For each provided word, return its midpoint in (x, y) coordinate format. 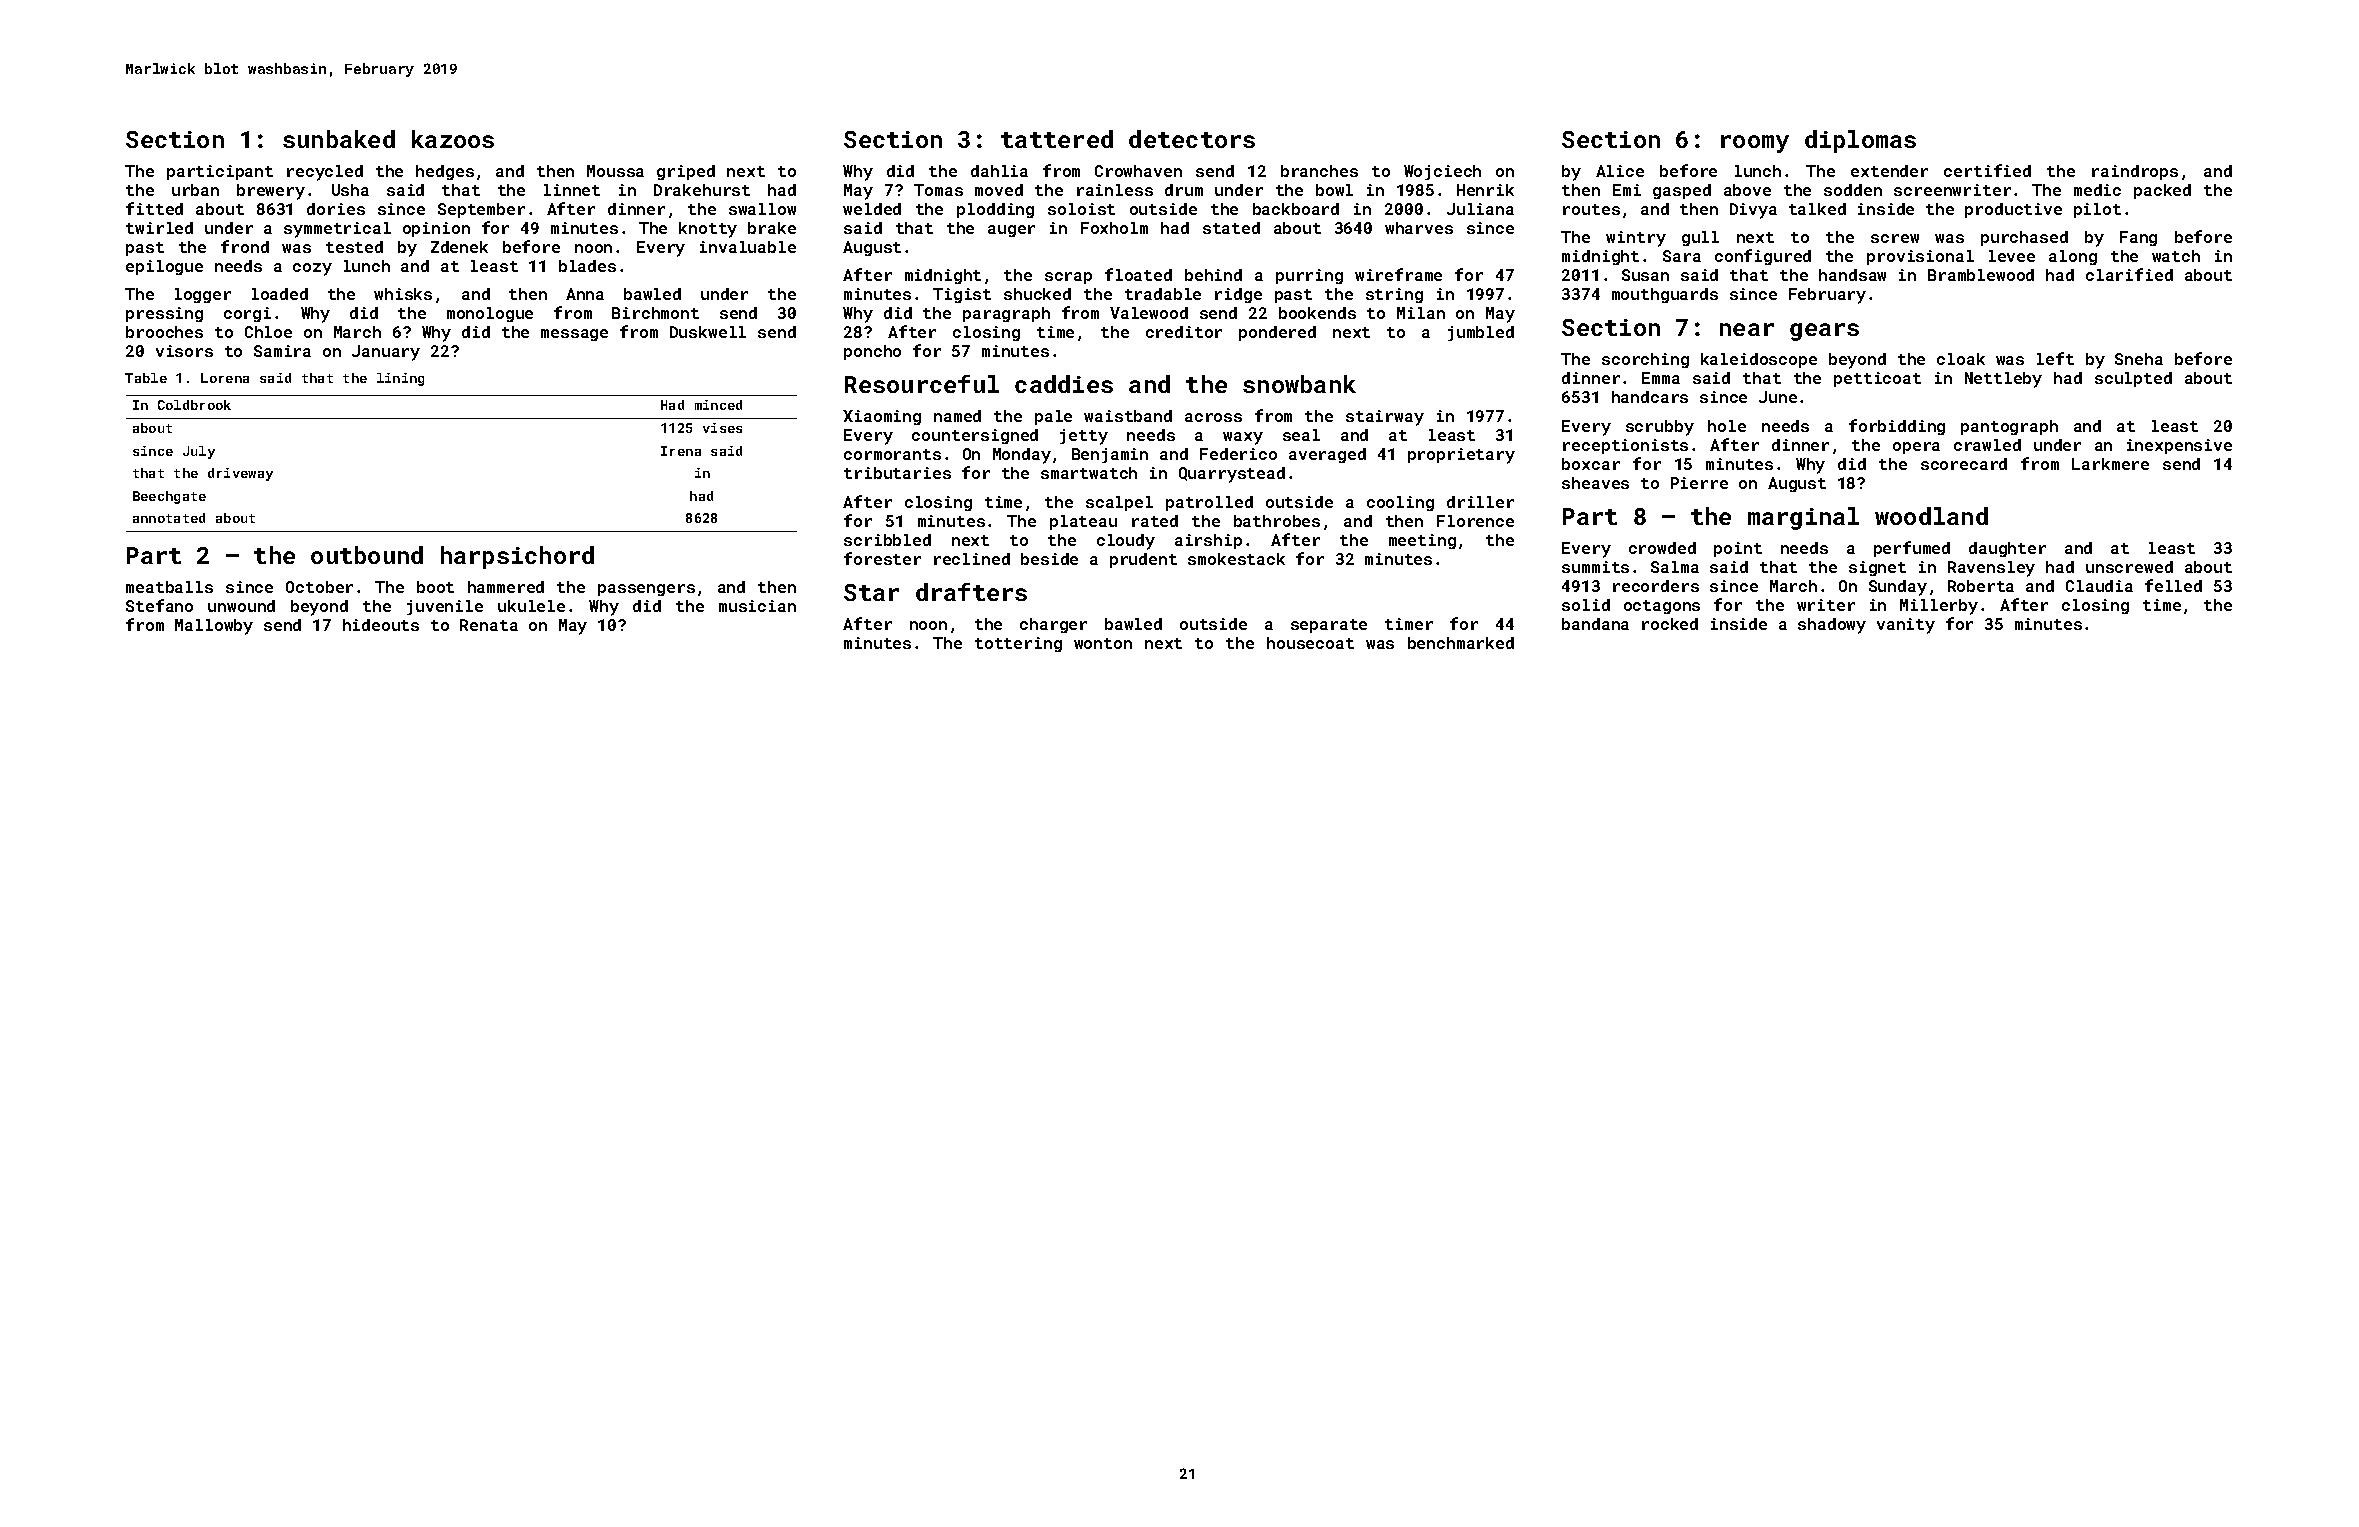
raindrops (2135, 172)
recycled (325, 173)
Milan (1421, 313)
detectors (1192, 139)
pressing (164, 314)
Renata (489, 625)
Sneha (2139, 359)
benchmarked (1461, 643)
